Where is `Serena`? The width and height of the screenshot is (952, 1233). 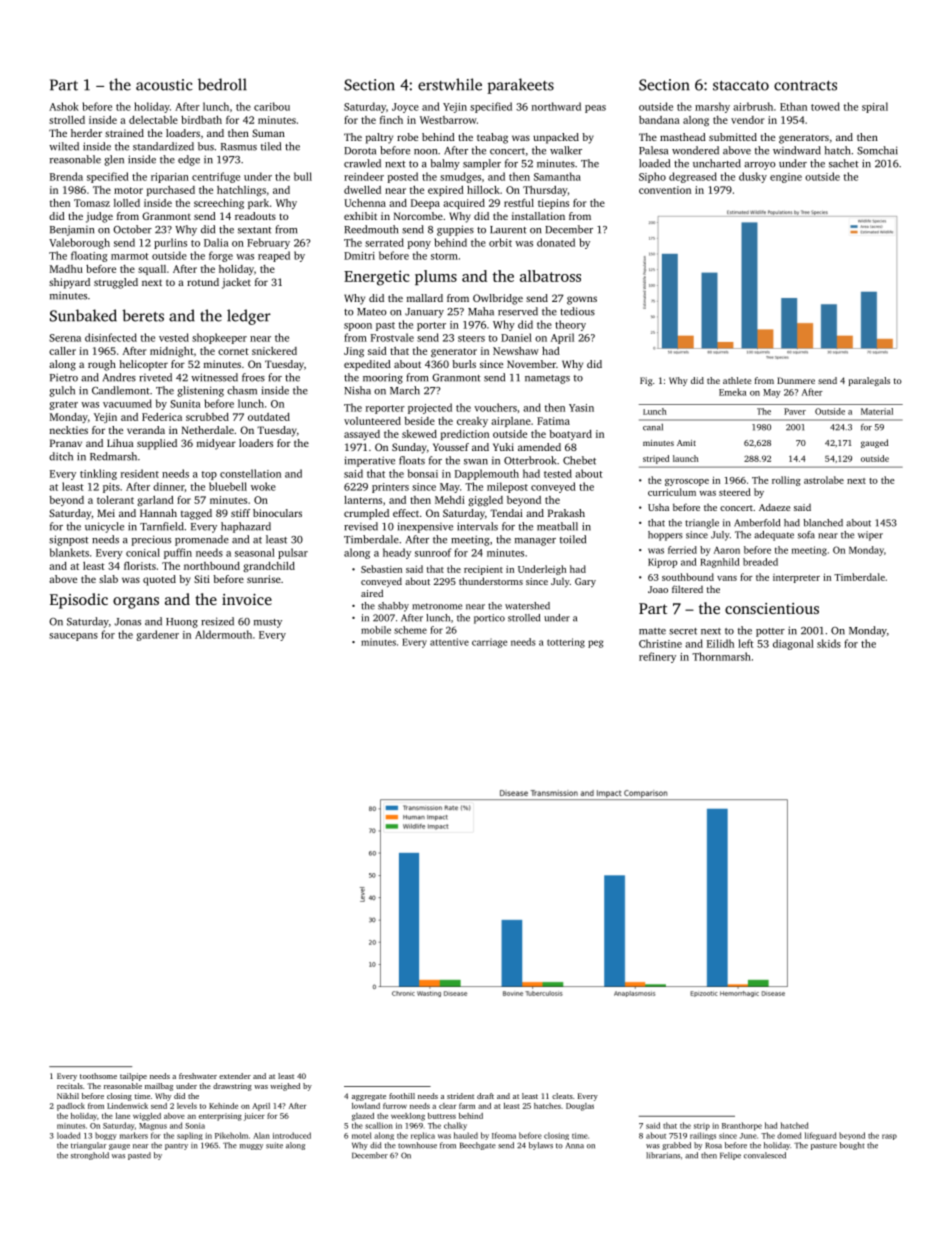 Serena is located at coordinates (65, 338).
